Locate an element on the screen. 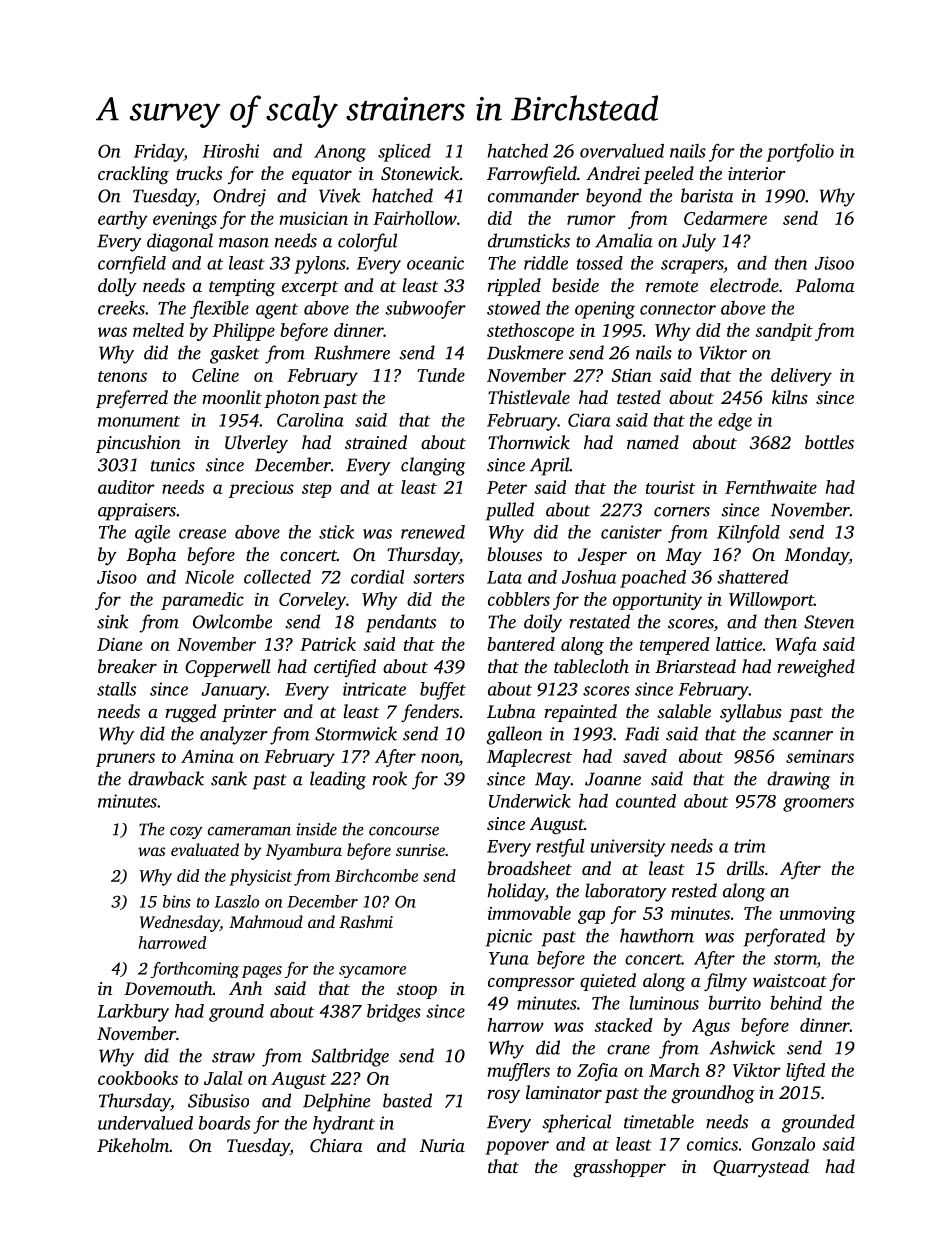  renewed is located at coordinates (433, 532).
